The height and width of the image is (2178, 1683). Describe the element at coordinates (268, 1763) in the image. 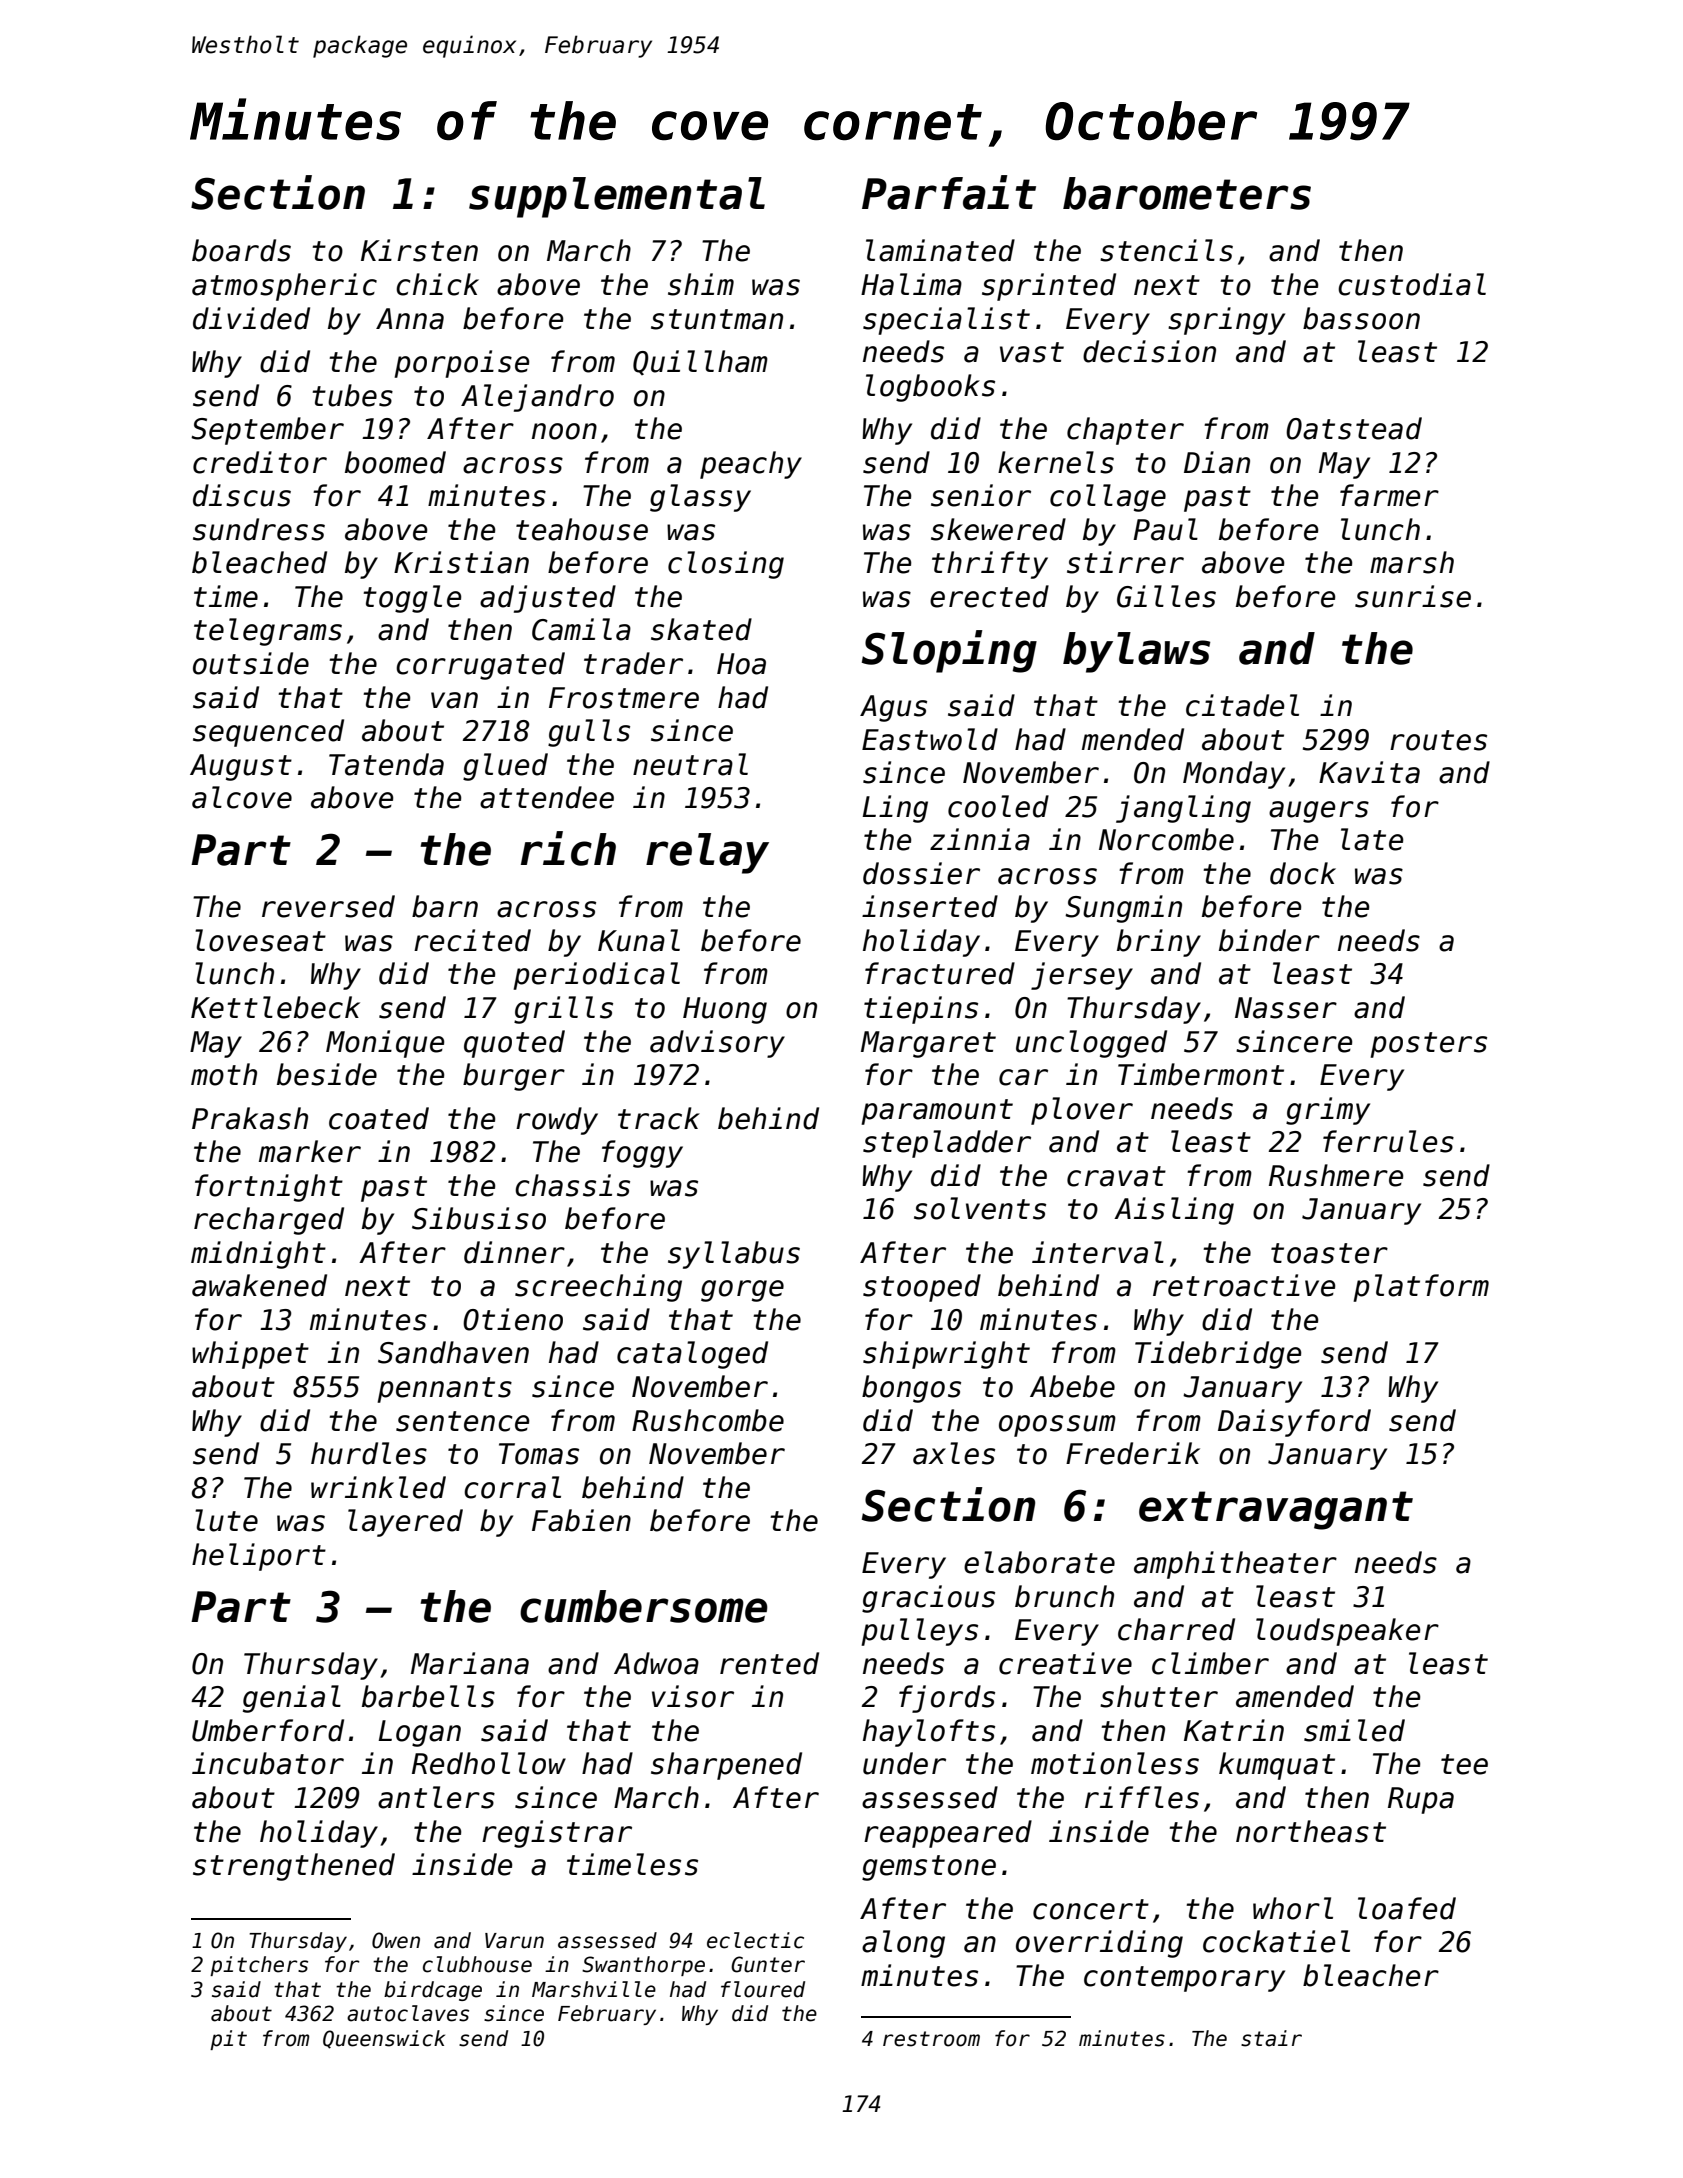

I see `incubator` at that location.
